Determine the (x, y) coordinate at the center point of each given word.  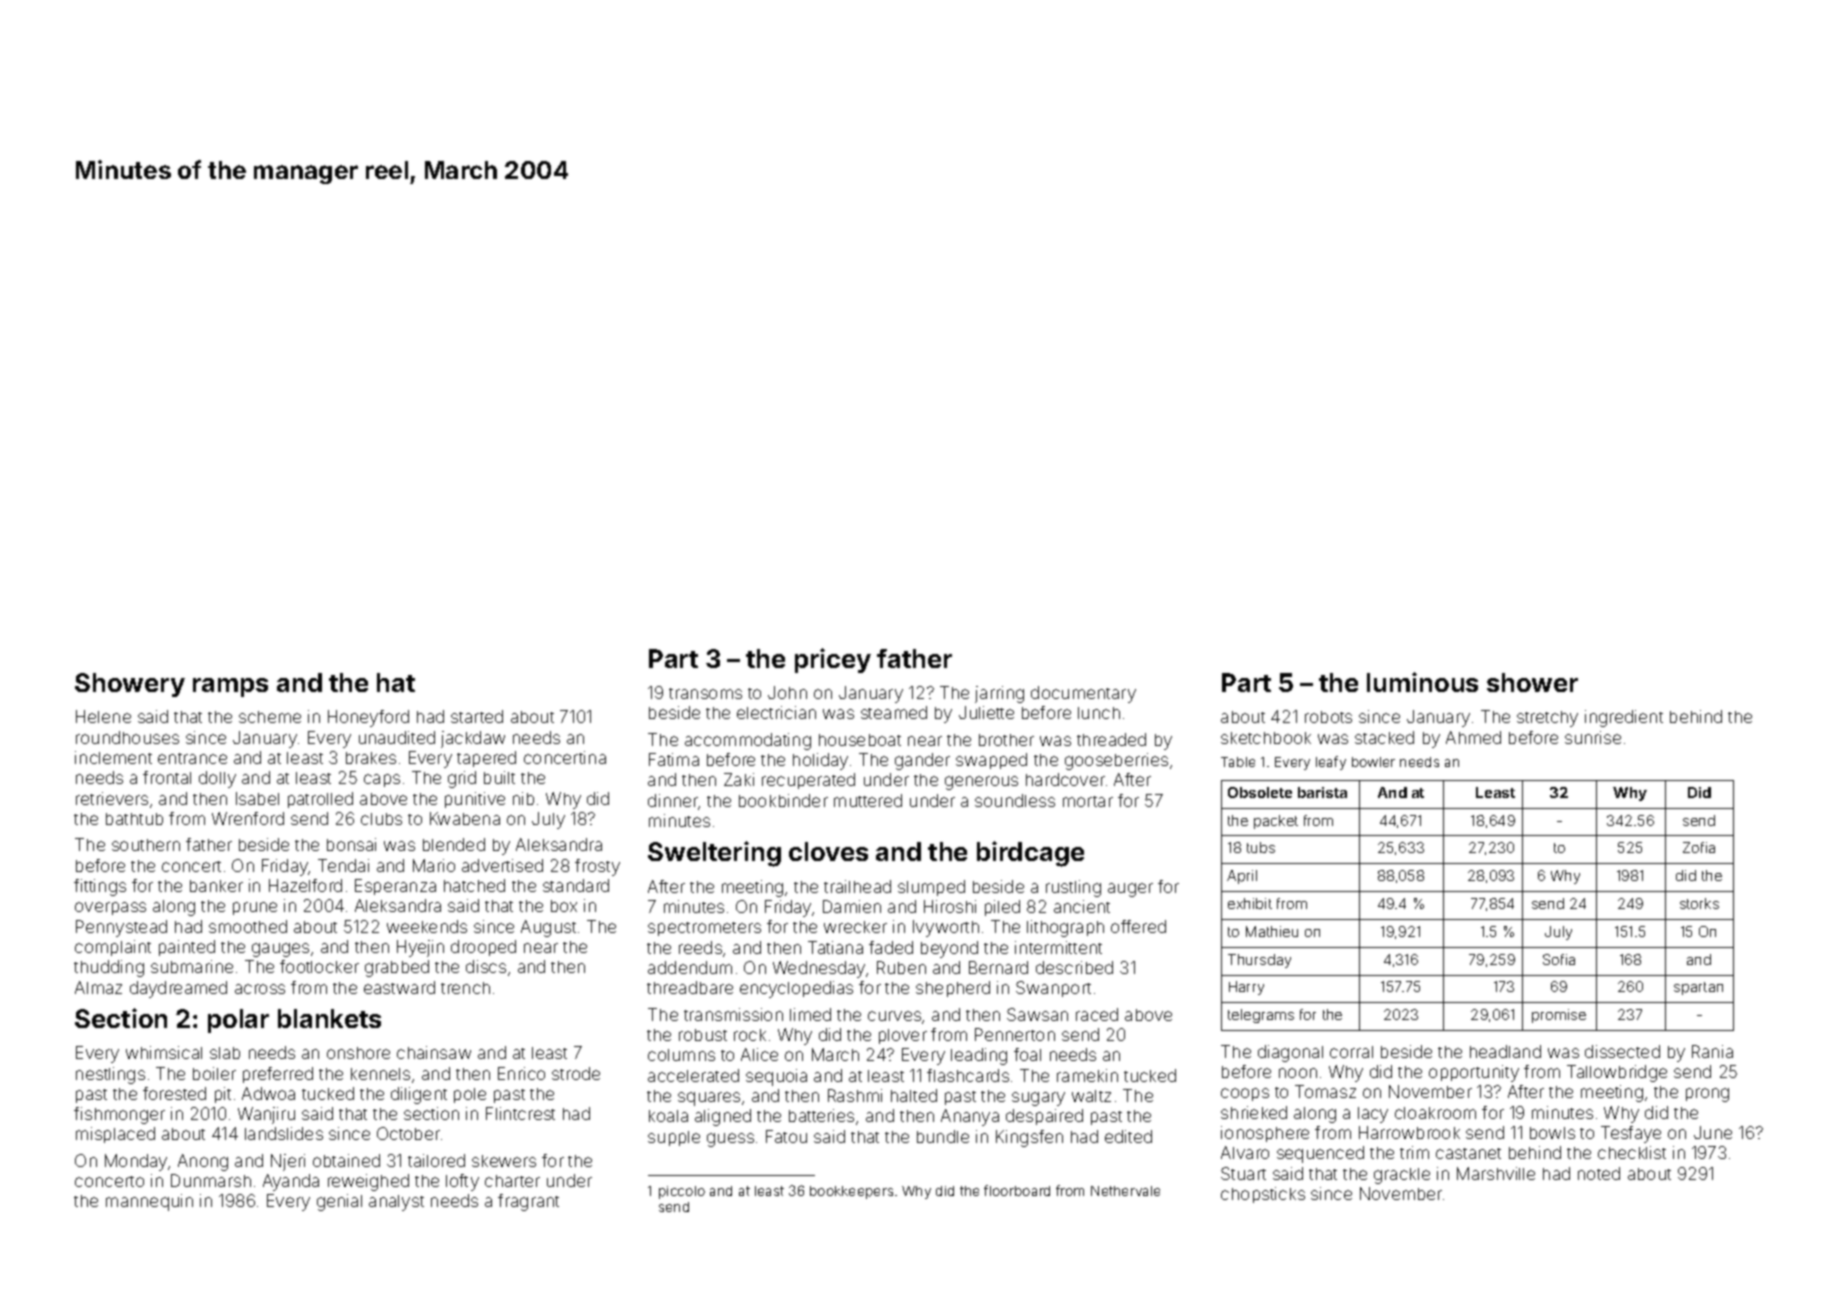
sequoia (776, 1077)
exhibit (1250, 903)
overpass (110, 908)
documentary (1083, 694)
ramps (230, 687)
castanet (1468, 1153)
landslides (284, 1133)
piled (1002, 908)
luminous (1422, 682)
